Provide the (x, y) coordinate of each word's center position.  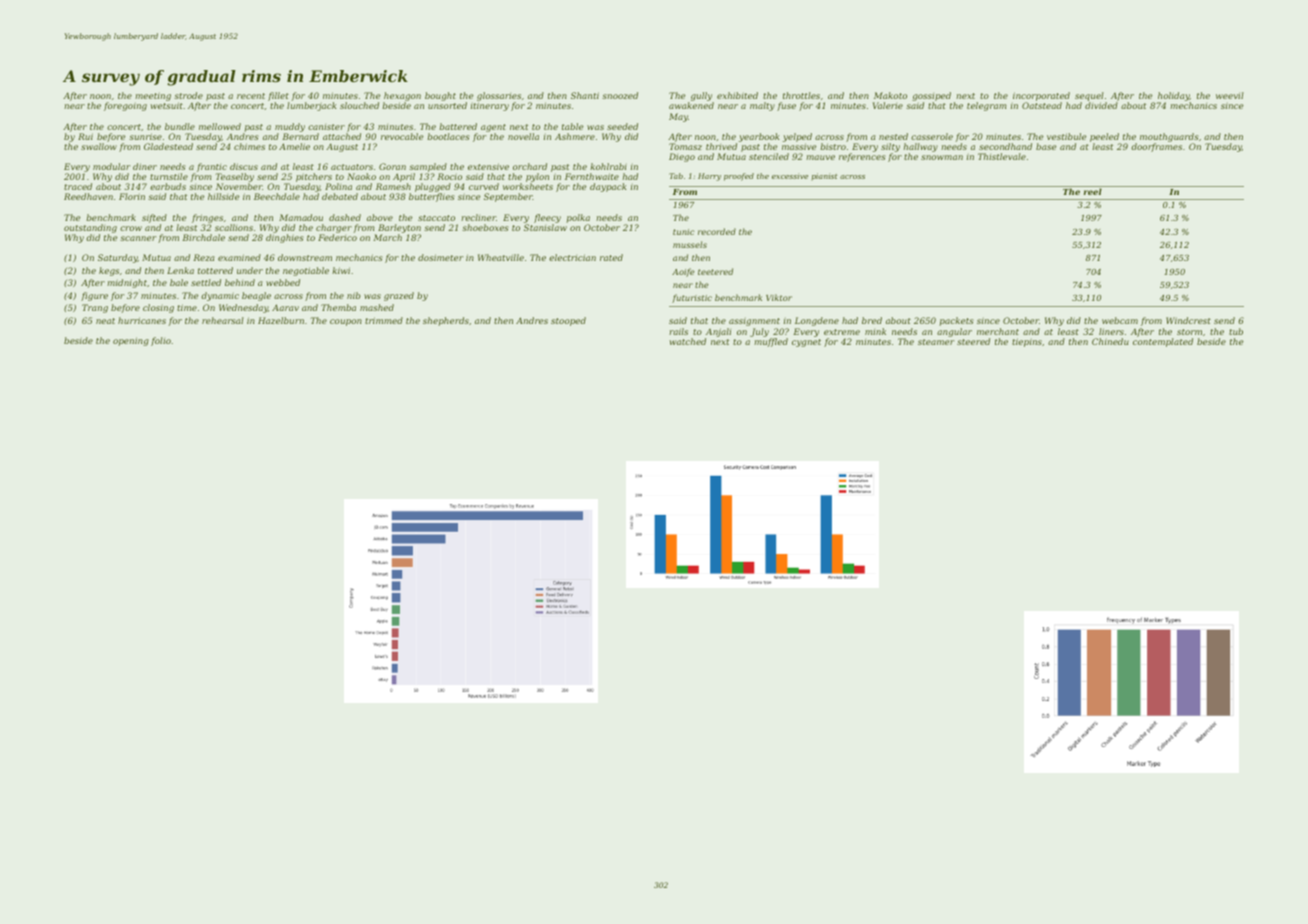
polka (578, 218)
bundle (180, 126)
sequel (1089, 96)
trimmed (384, 320)
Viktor (779, 297)
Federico (337, 237)
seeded (622, 126)
